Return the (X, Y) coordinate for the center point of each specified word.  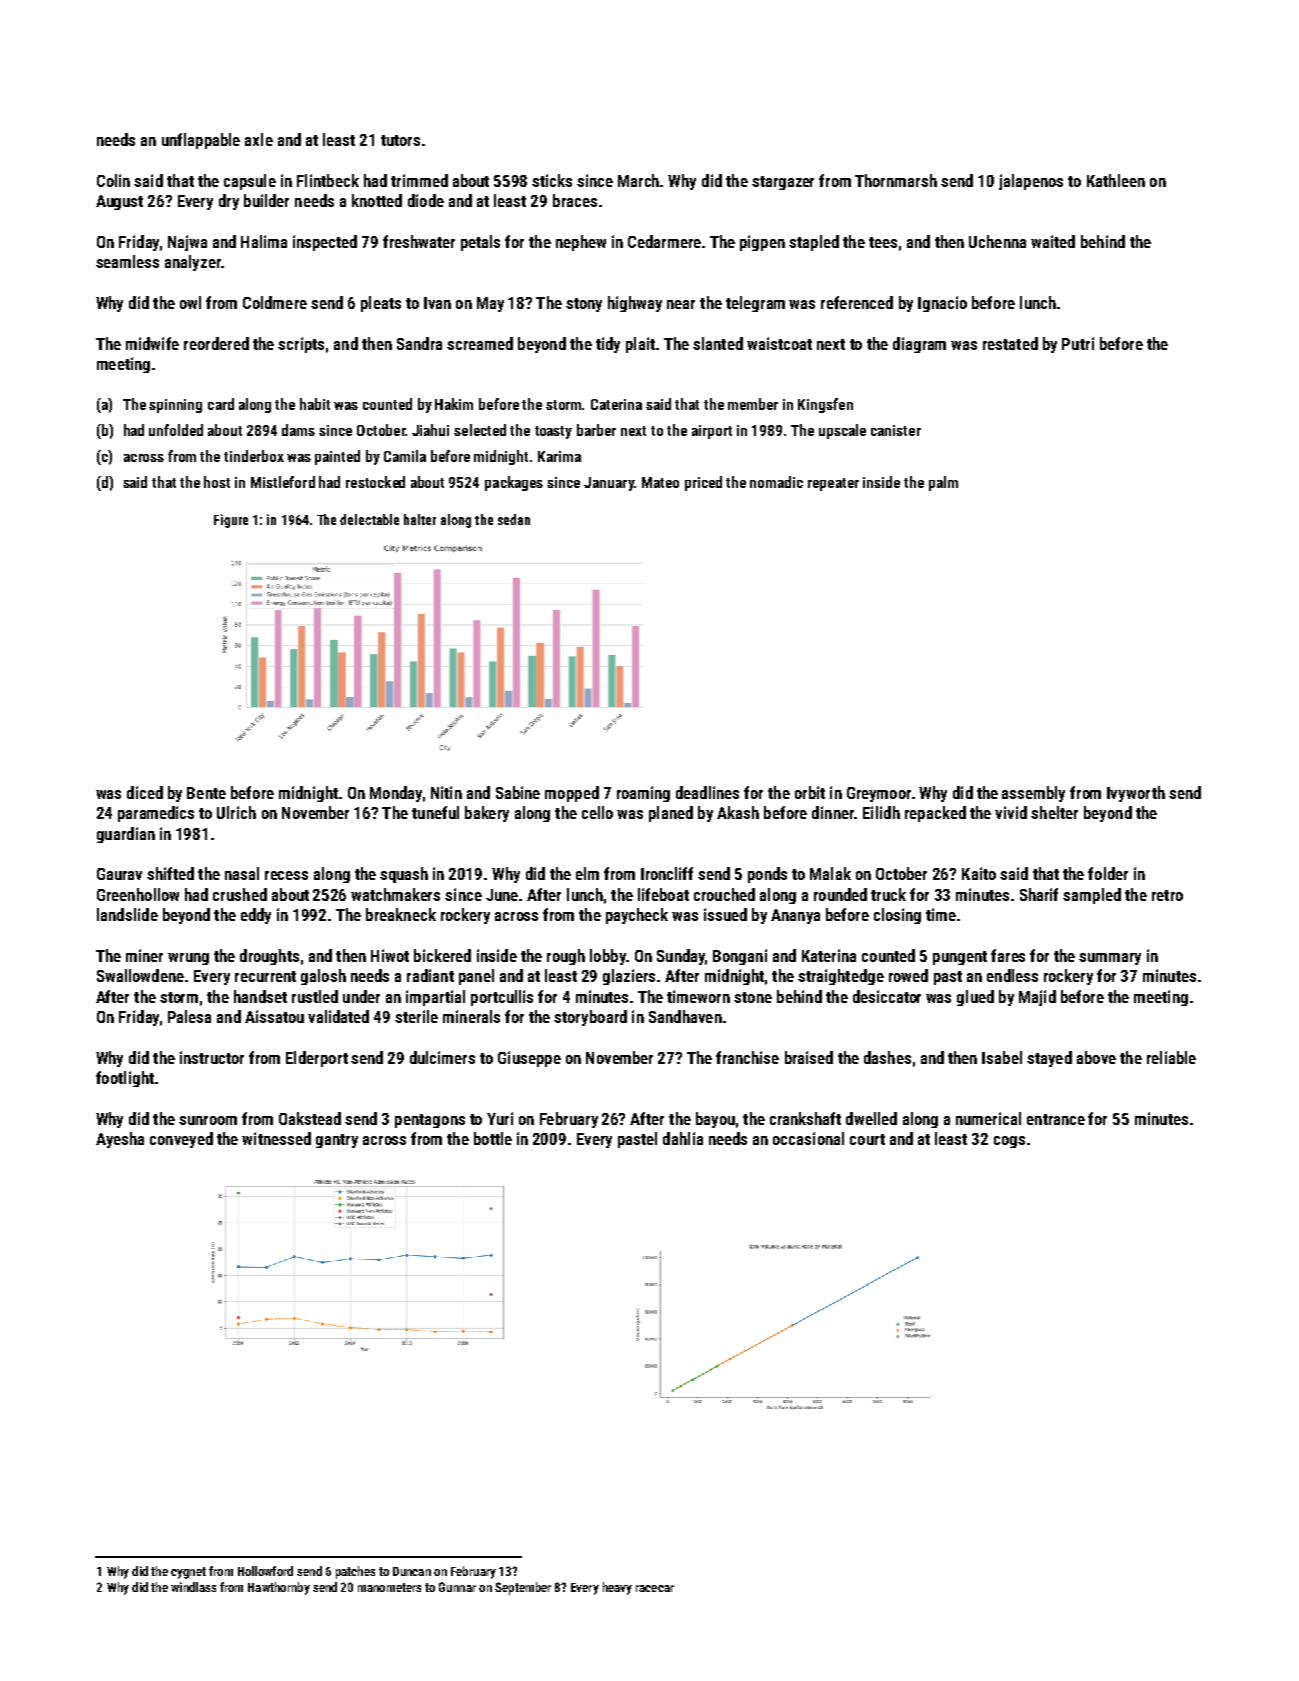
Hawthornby (279, 1588)
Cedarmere (664, 241)
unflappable (201, 141)
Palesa (189, 1016)
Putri (1078, 343)
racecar (655, 1588)
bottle (493, 1138)
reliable (1171, 1057)
